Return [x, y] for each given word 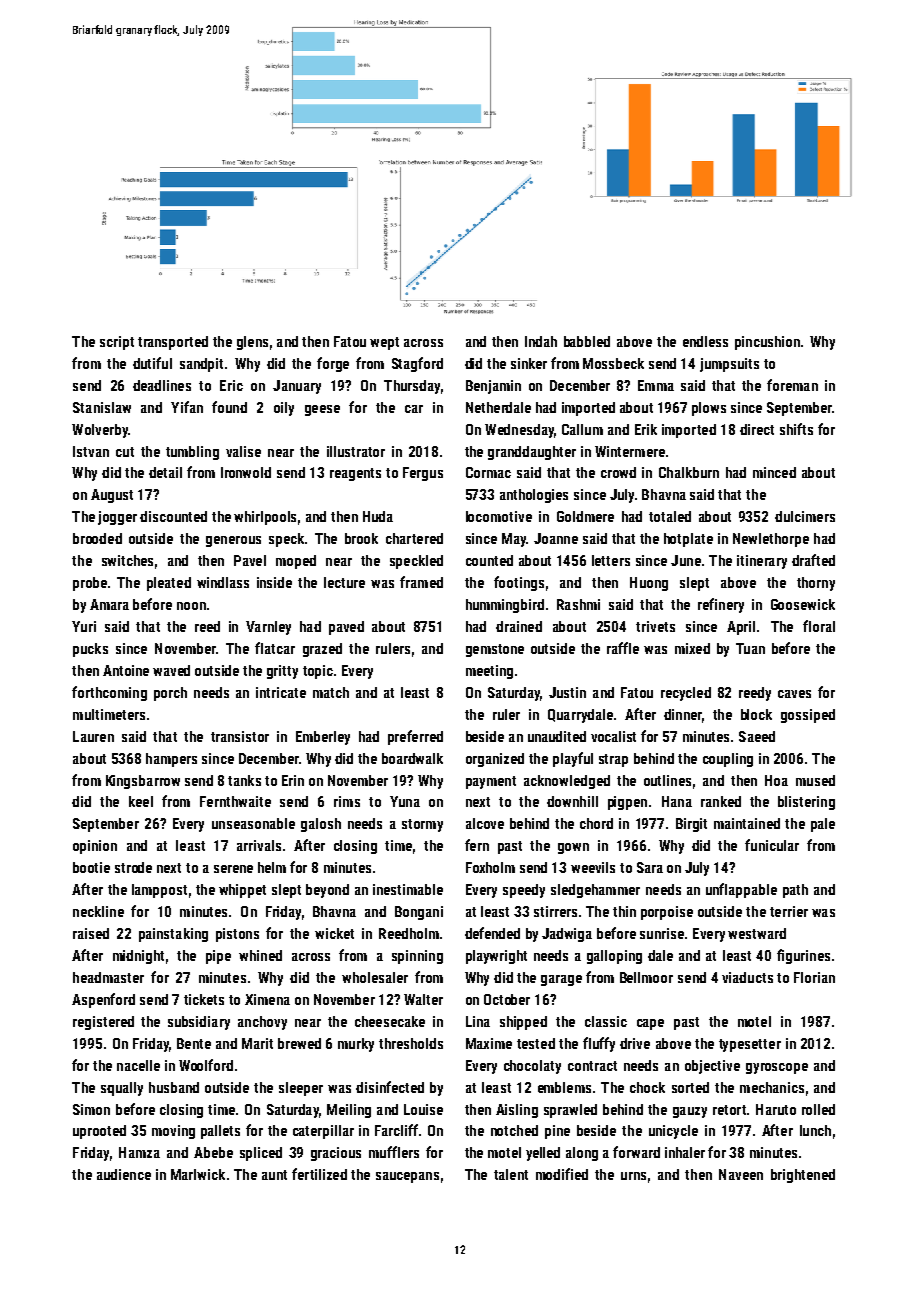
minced [774, 472]
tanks [244, 780]
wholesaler [375, 977]
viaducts [747, 977]
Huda [378, 516]
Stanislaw [102, 407]
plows [709, 409]
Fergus [423, 474]
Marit [257, 1043]
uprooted [99, 1132]
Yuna [405, 801]
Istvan [91, 451]
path [795, 891]
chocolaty [532, 1067]
